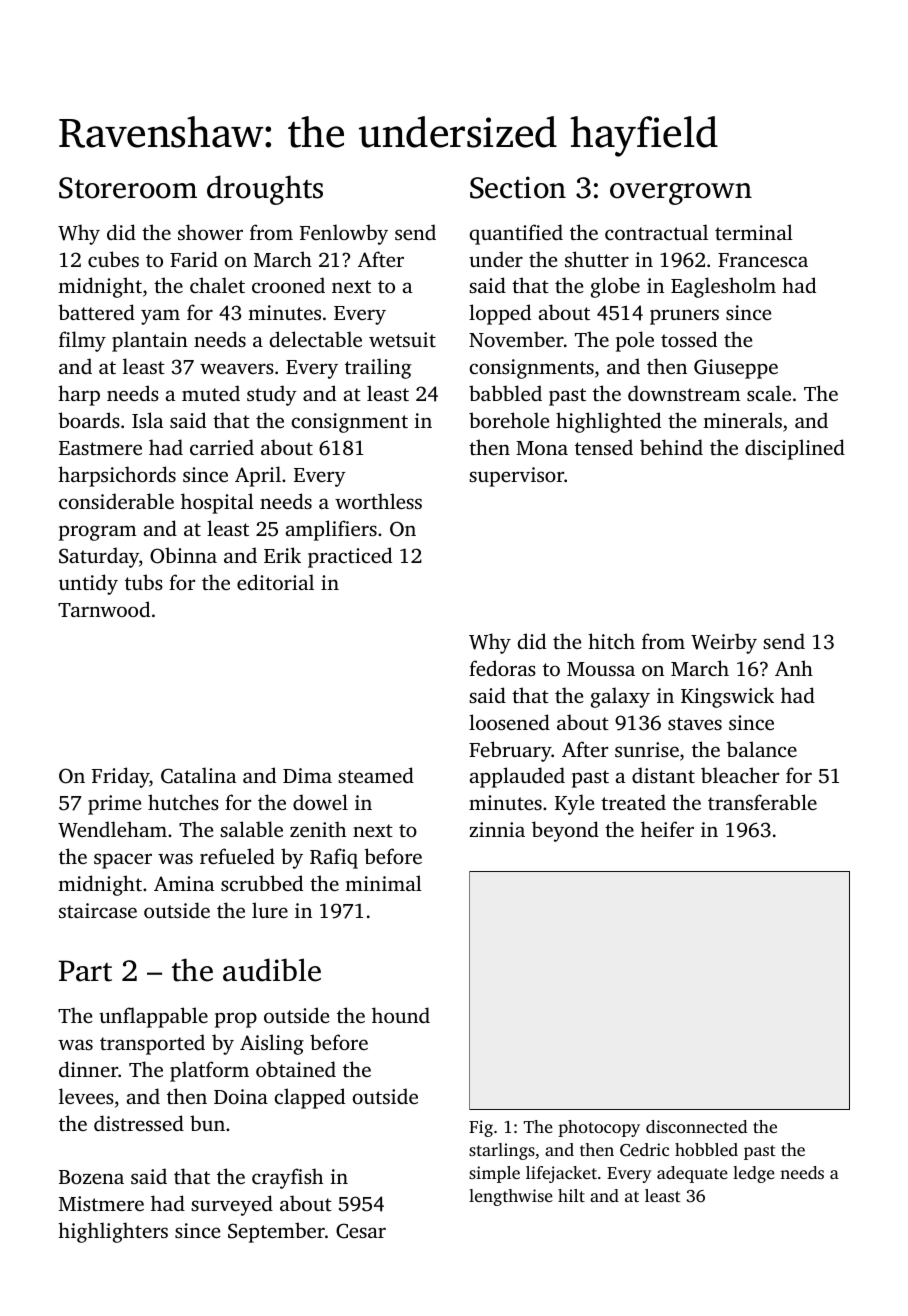 The height and width of the document is (1316, 908). I want to click on overgrown, so click(681, 194).
